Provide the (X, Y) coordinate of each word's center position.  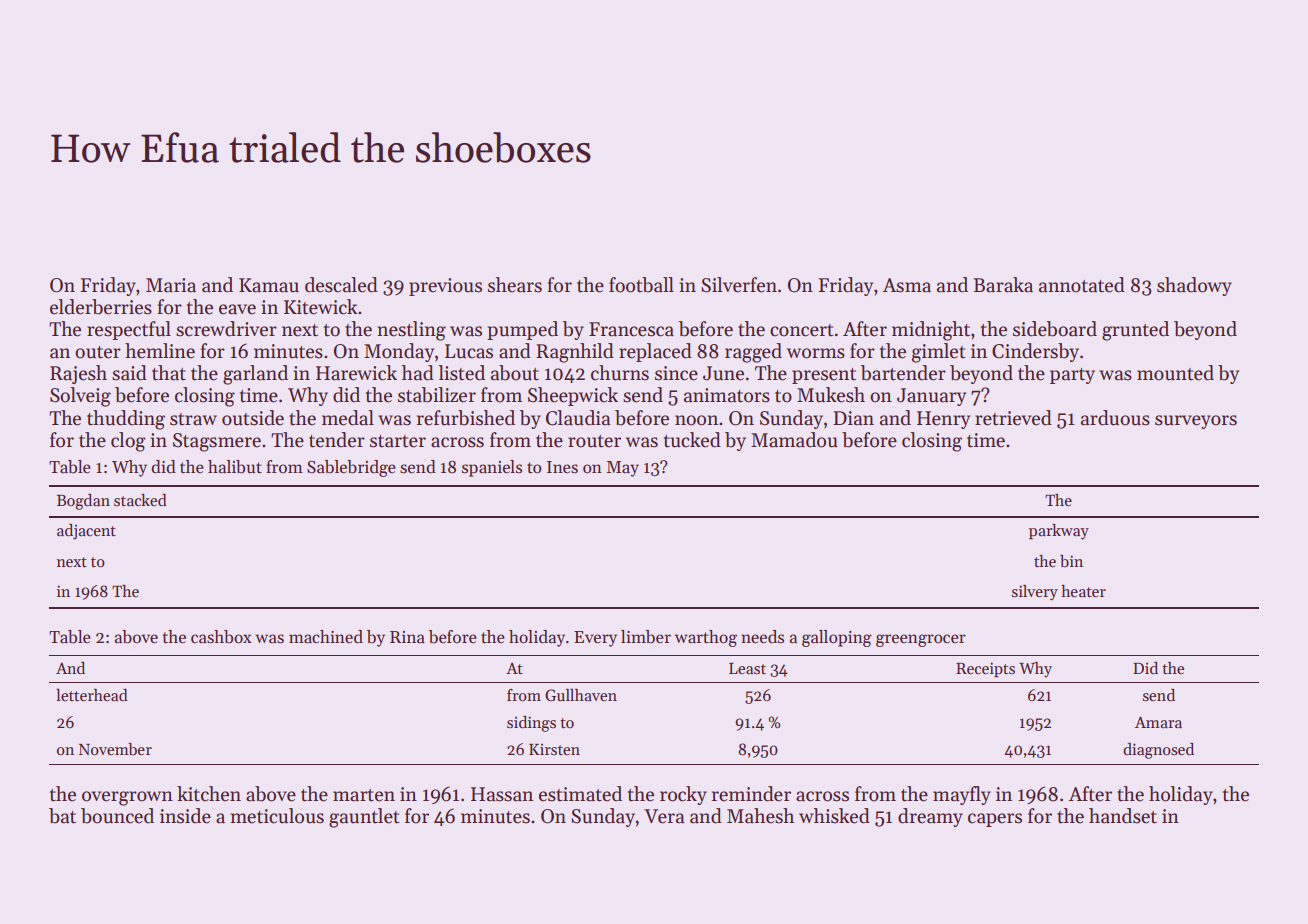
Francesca (631, 329)
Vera (664, 816)
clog (128, 442)
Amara (1158, 722)
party (1072, 376)
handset (1123, 816)
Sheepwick (573, 396)
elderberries (101, 307)
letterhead (92, 695)
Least (747, 668)
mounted (1175, 373)
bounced (117, 816)
